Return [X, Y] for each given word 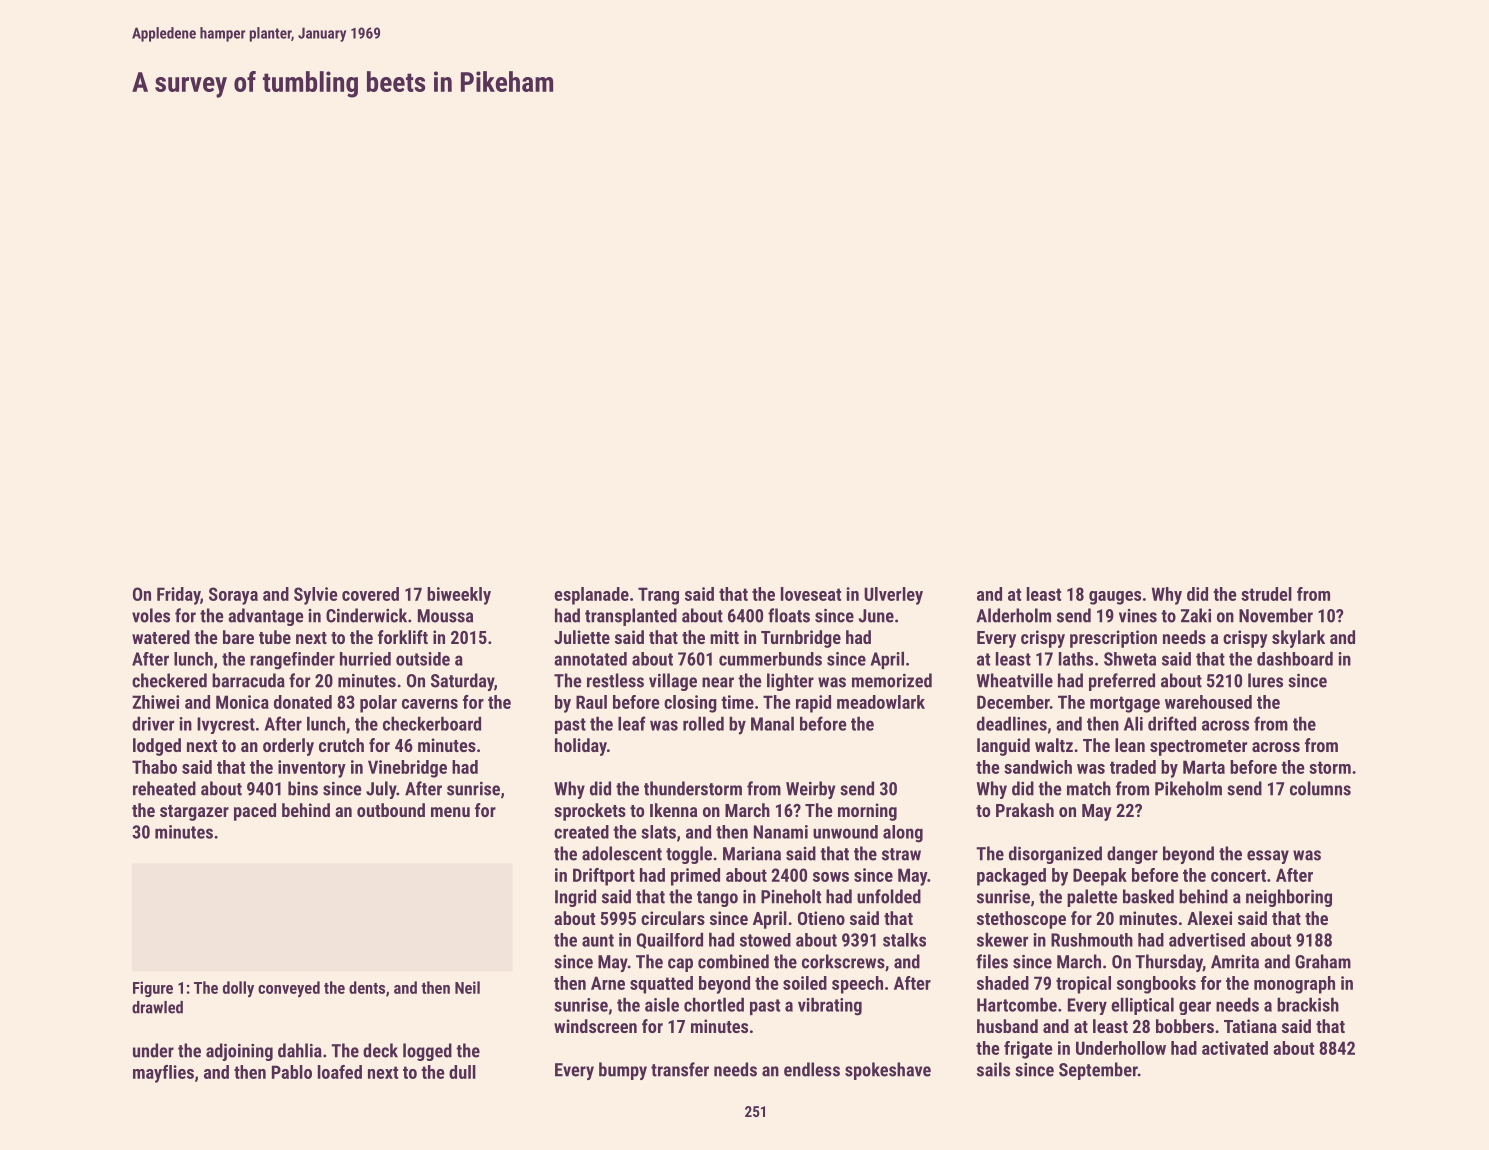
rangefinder [292, 661]
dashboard [1295, 658]
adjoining [239, 1052]
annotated [590, 659]
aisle [662, 1004]
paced [255, 812]
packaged [1011, 877]
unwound [845, 832]
